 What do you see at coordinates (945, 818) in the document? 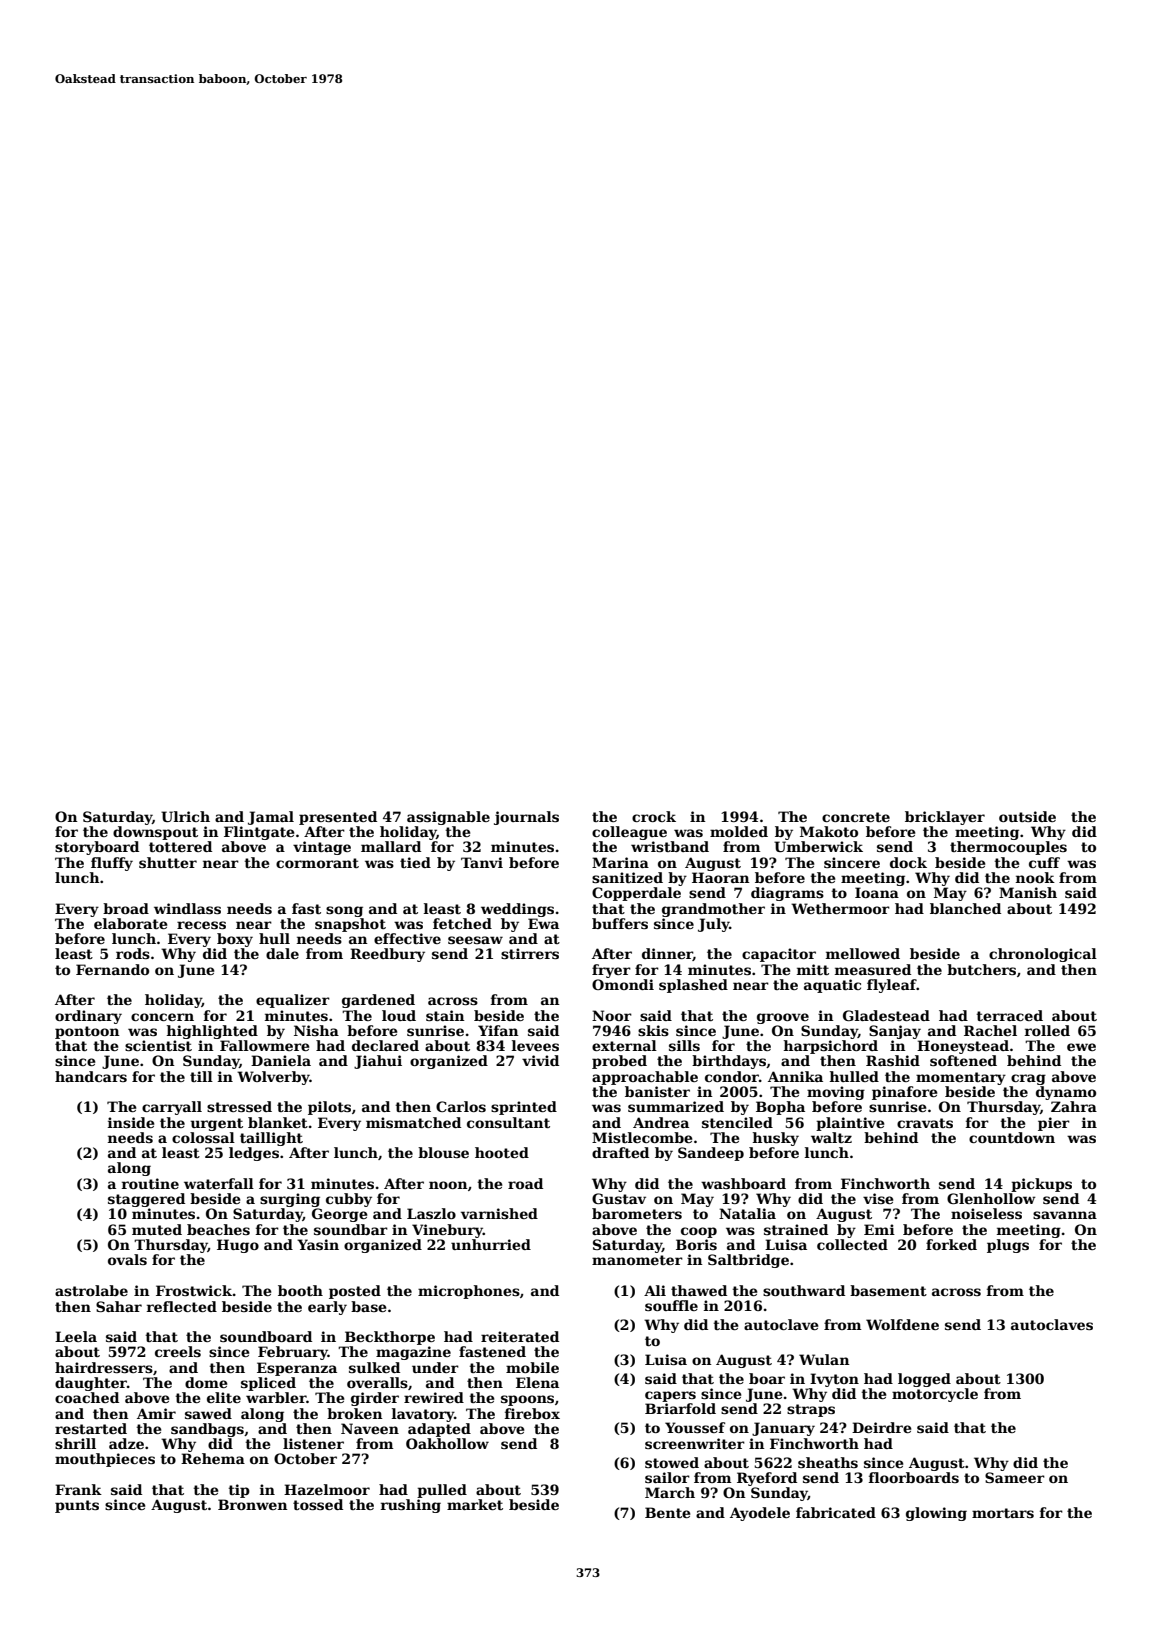
I see `bricklayer` at bounding box center [945, 818].
